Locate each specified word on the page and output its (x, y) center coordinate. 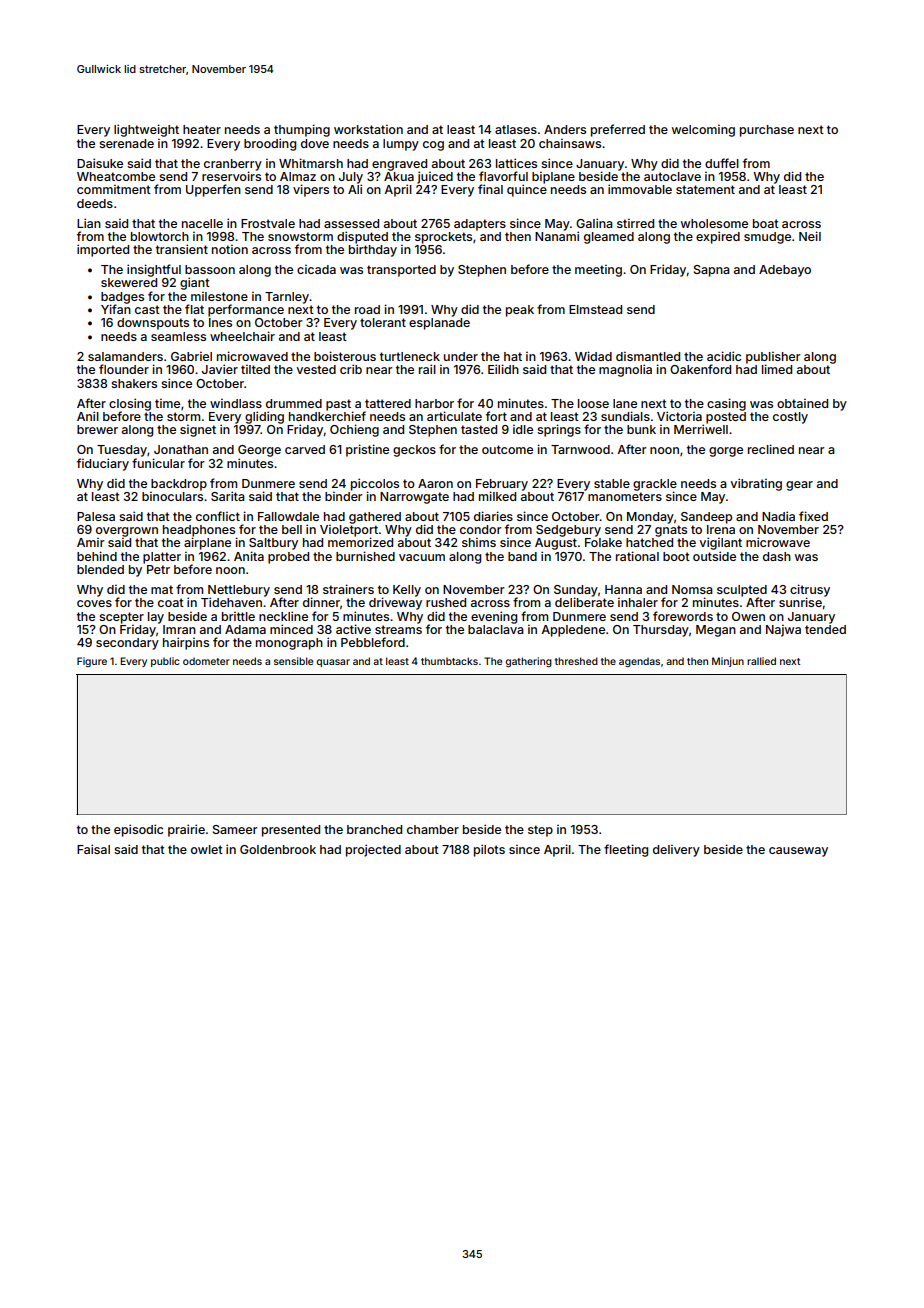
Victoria (679, 416)
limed (777, 369)
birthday (373, 250)
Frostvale (268, 223)
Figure (92, 662)
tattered (388, 403)
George (259, 451)
